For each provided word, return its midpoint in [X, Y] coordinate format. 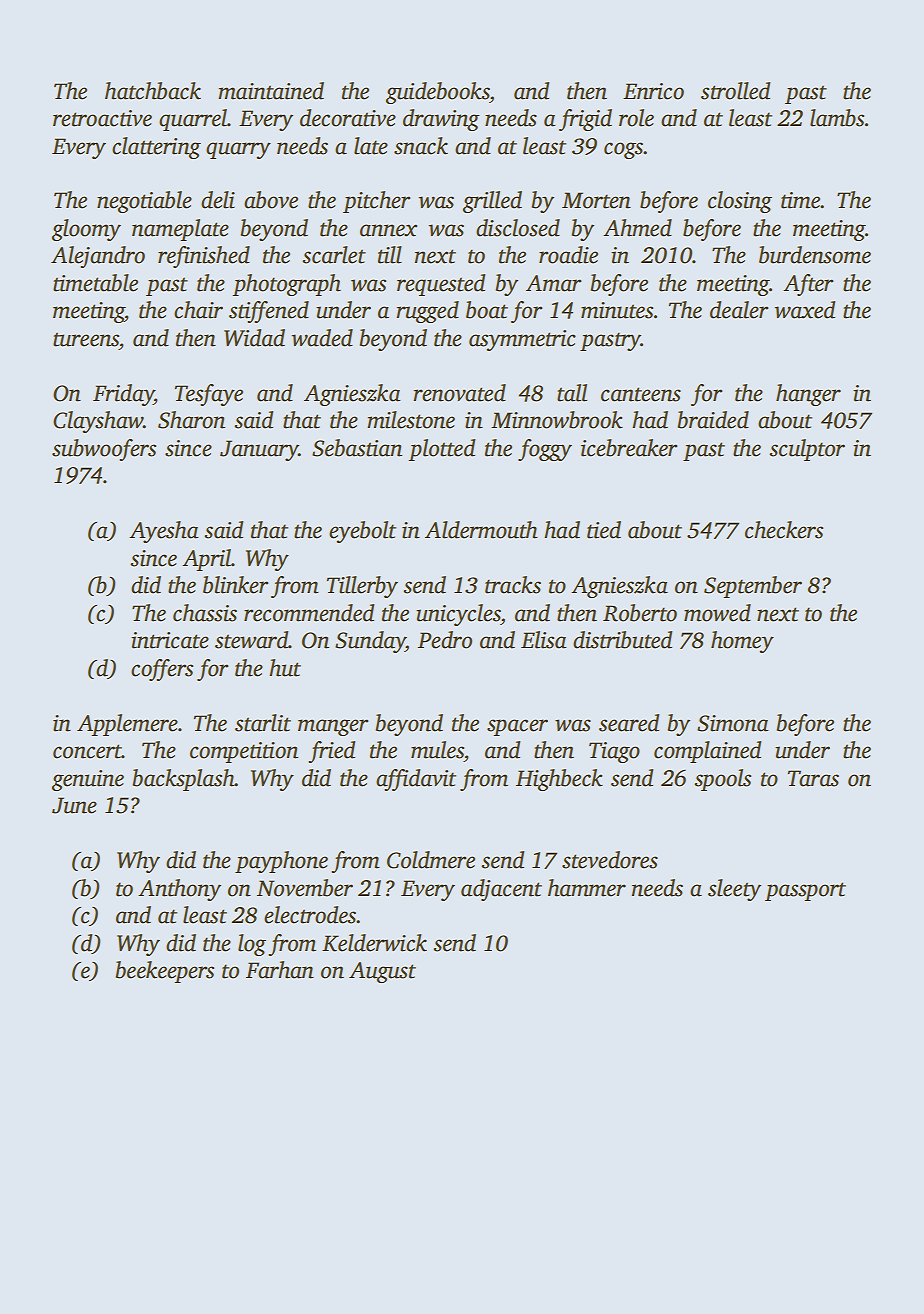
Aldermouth [481, 530]
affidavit [416, 780]
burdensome [815, 255]
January [259, 450]
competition [244, 752]
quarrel [193, 120]
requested [441, 285]
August [382, 972]
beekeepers [164, 972]
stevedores [610, 860]
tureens [86, 339]
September [753, 587]
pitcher [376, 202]
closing [740, 202]
